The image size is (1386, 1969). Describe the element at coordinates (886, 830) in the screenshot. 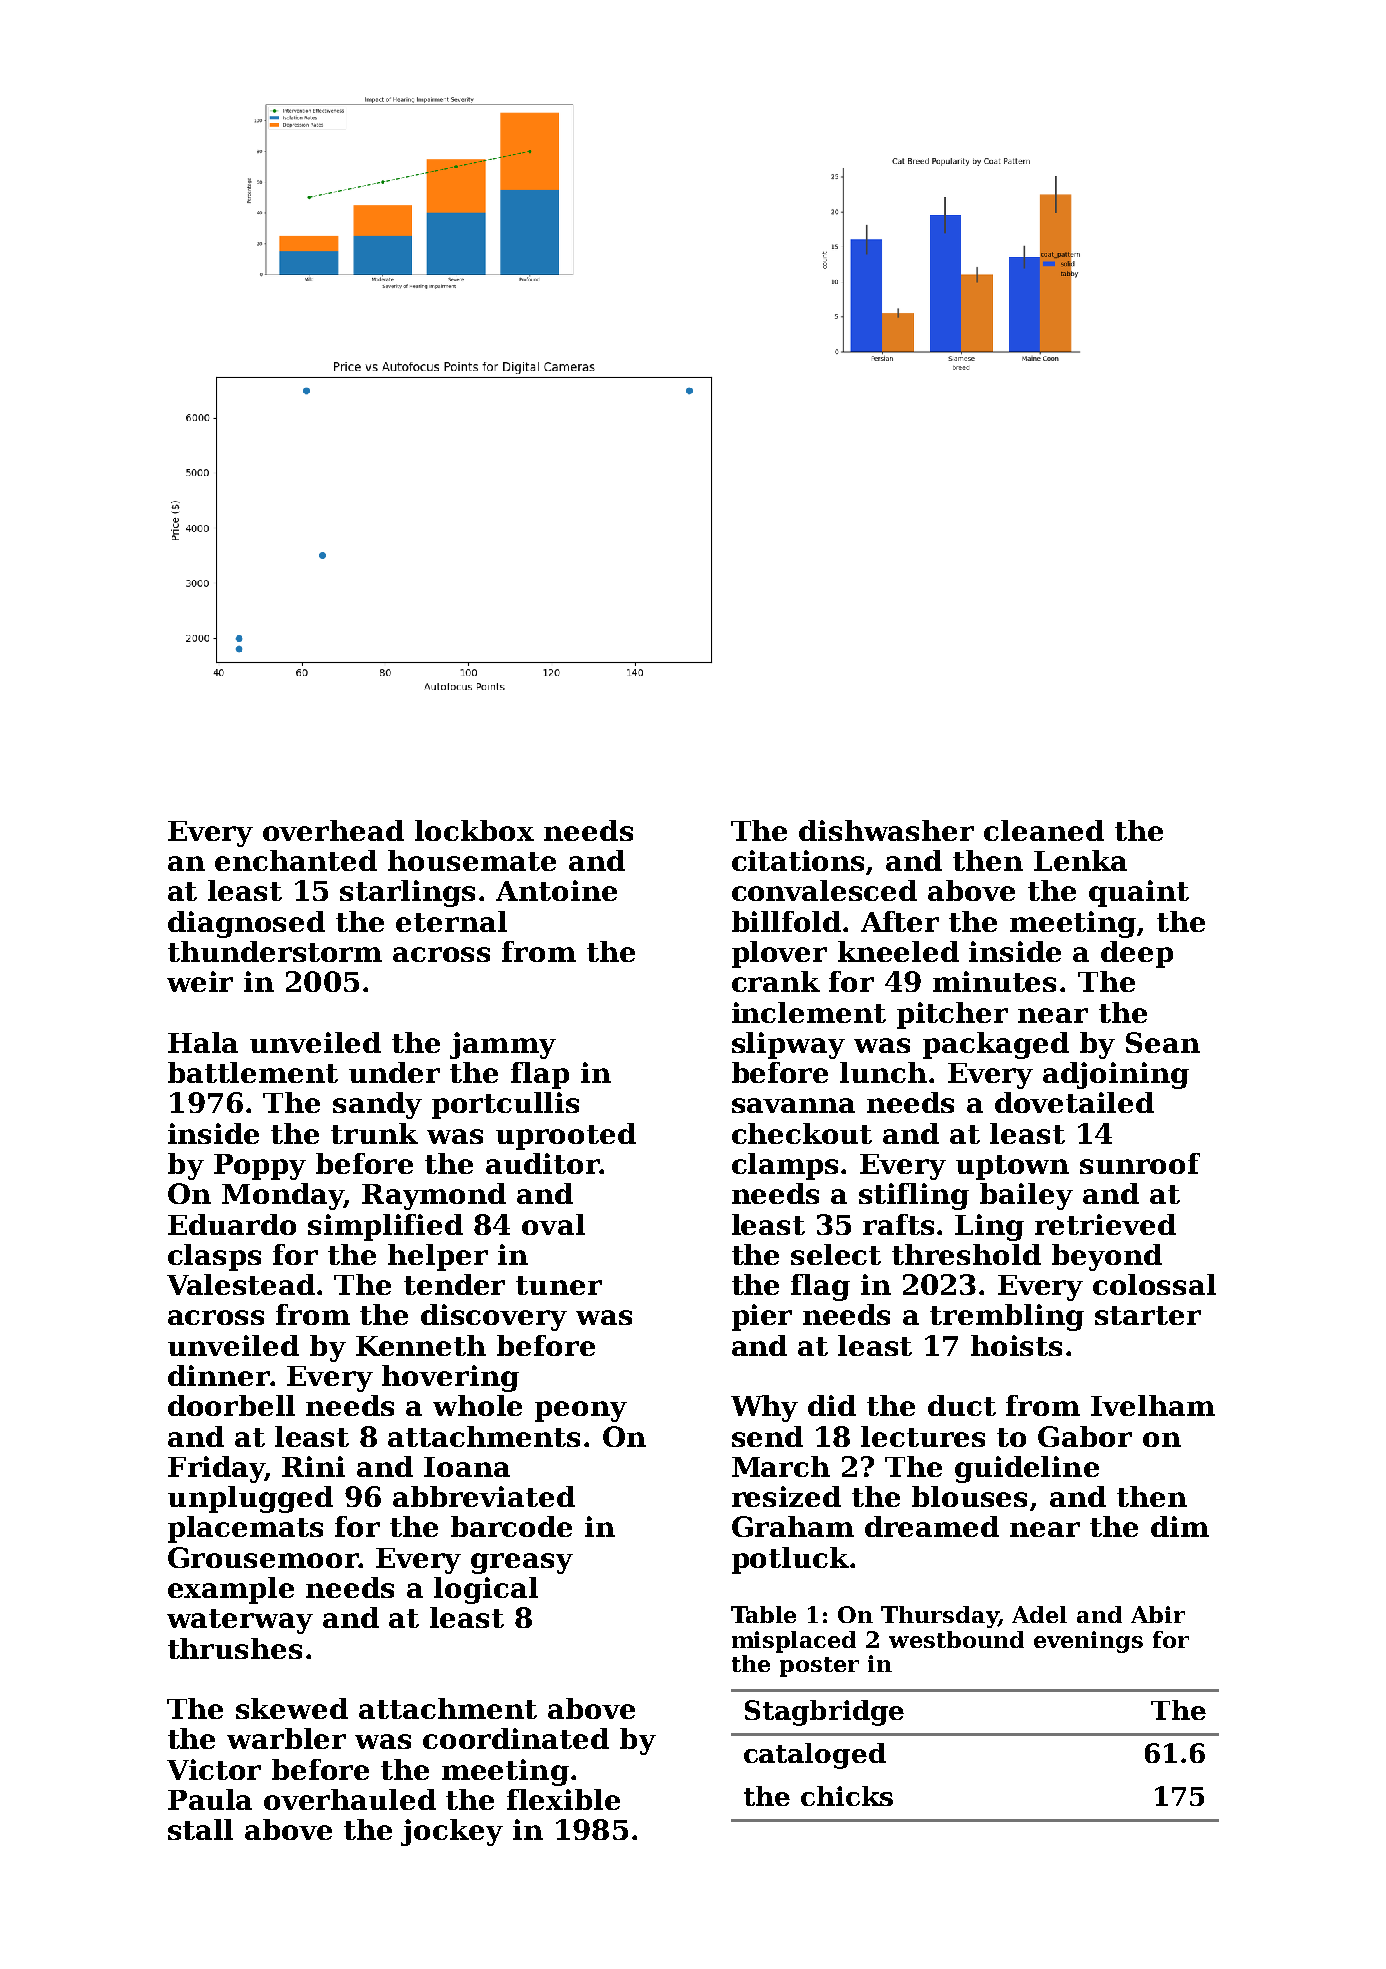

I see `dishwasher` at that location.
